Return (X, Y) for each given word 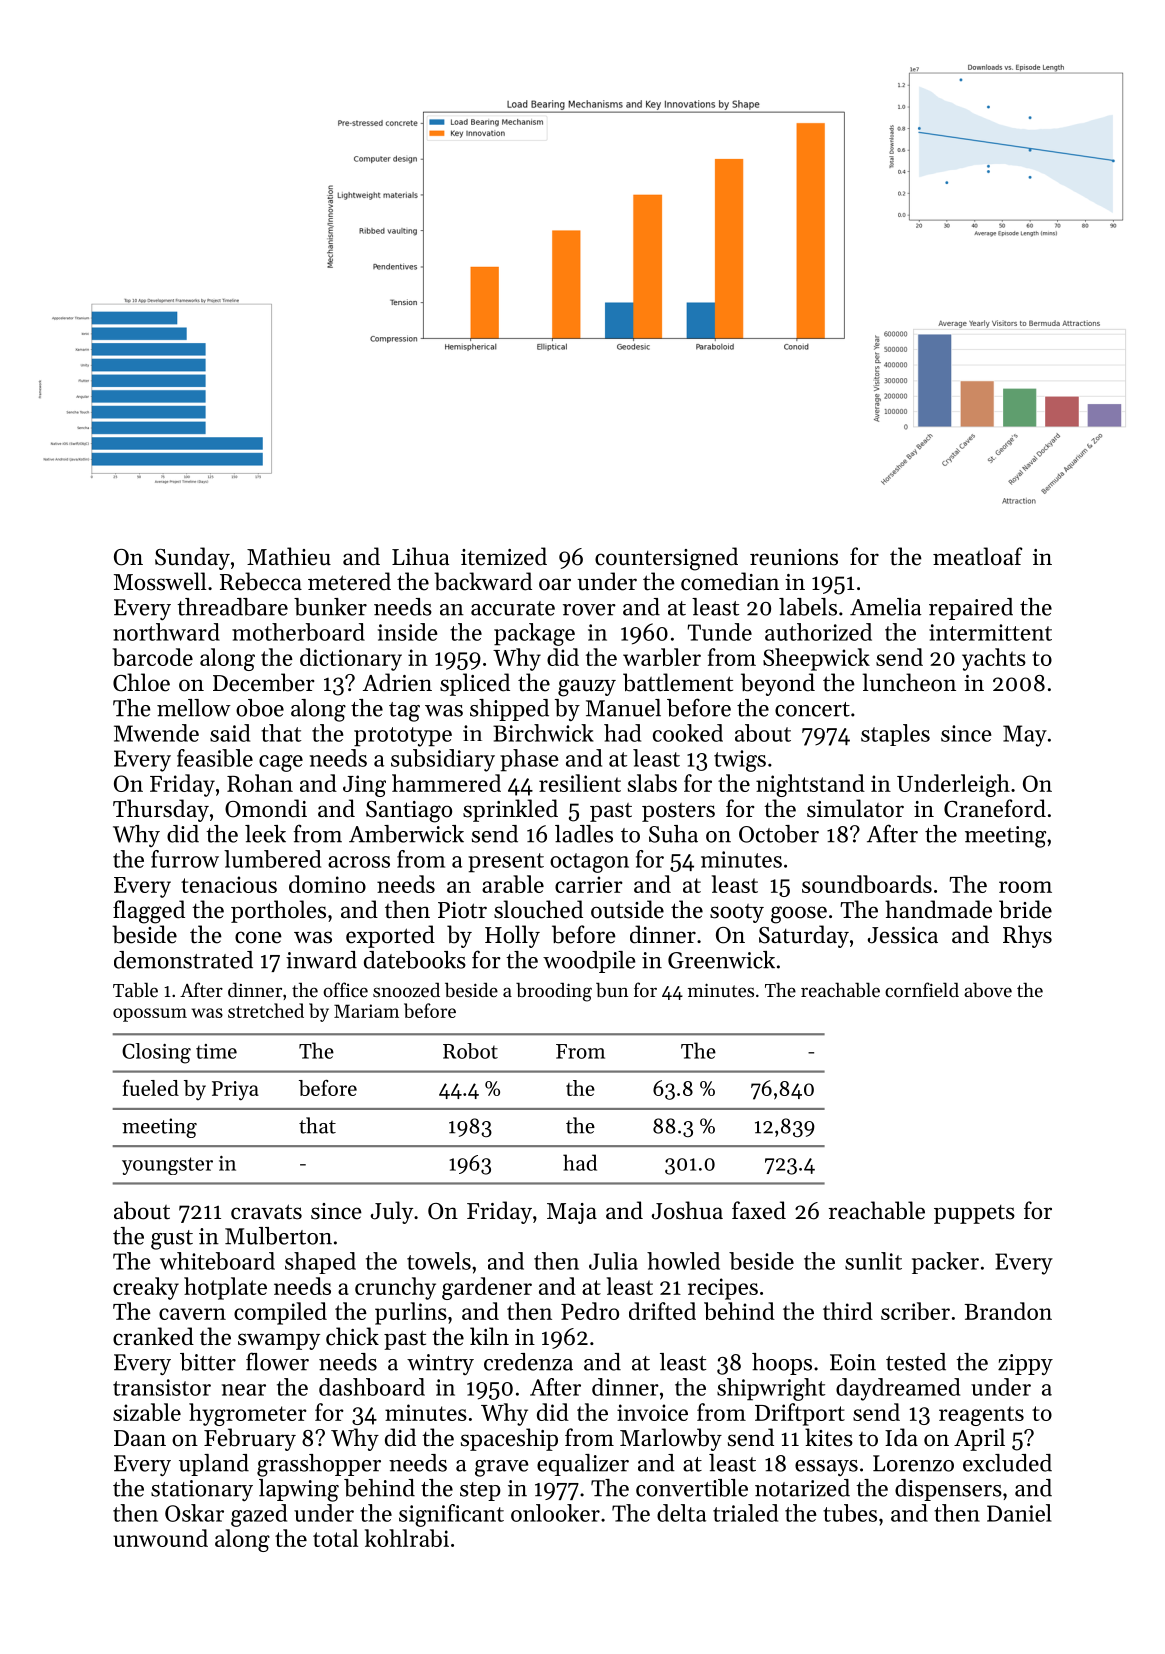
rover (589, 610)
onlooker (555, 1513)
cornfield (922, 989)
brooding (554, 992)
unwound (160, 1538)
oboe (260, 708)
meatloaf (978, 556)
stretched (266, 1010)
